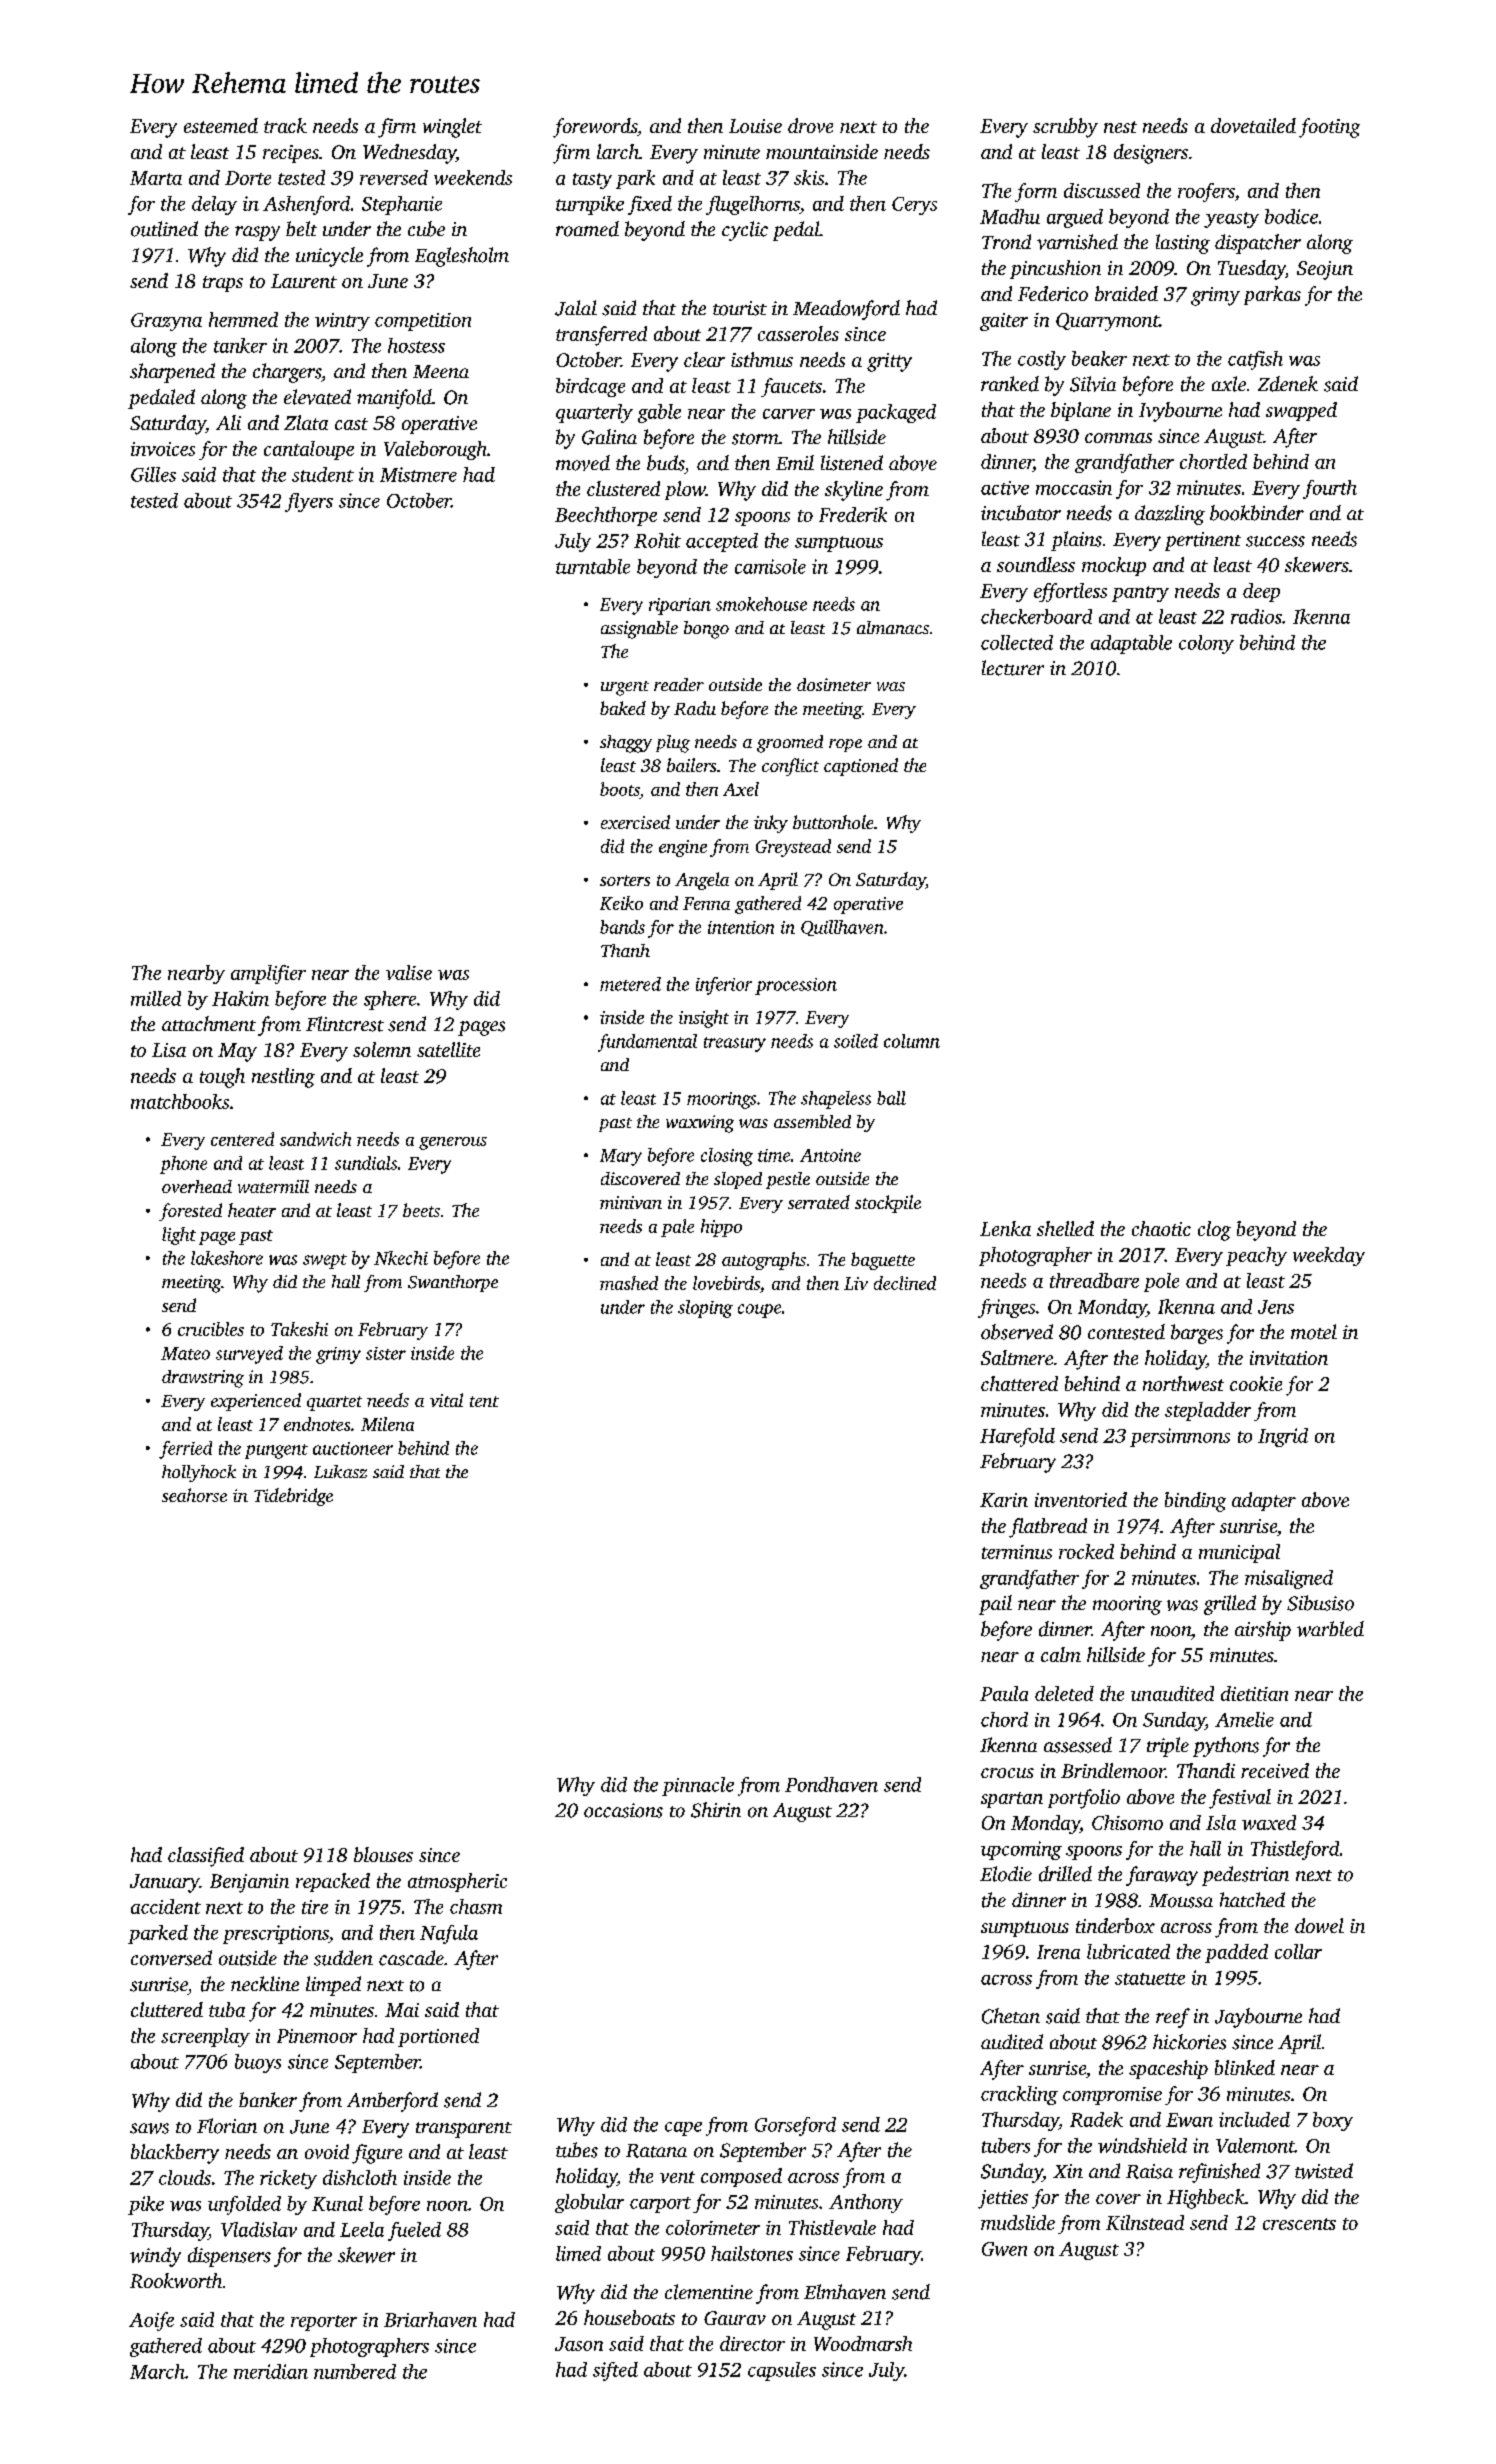 Image resolution: width=1496 pixels, height=2464 pixels. Describe the element at coordinates (912, 1041) in the screenshot. I see `column` at that location.
